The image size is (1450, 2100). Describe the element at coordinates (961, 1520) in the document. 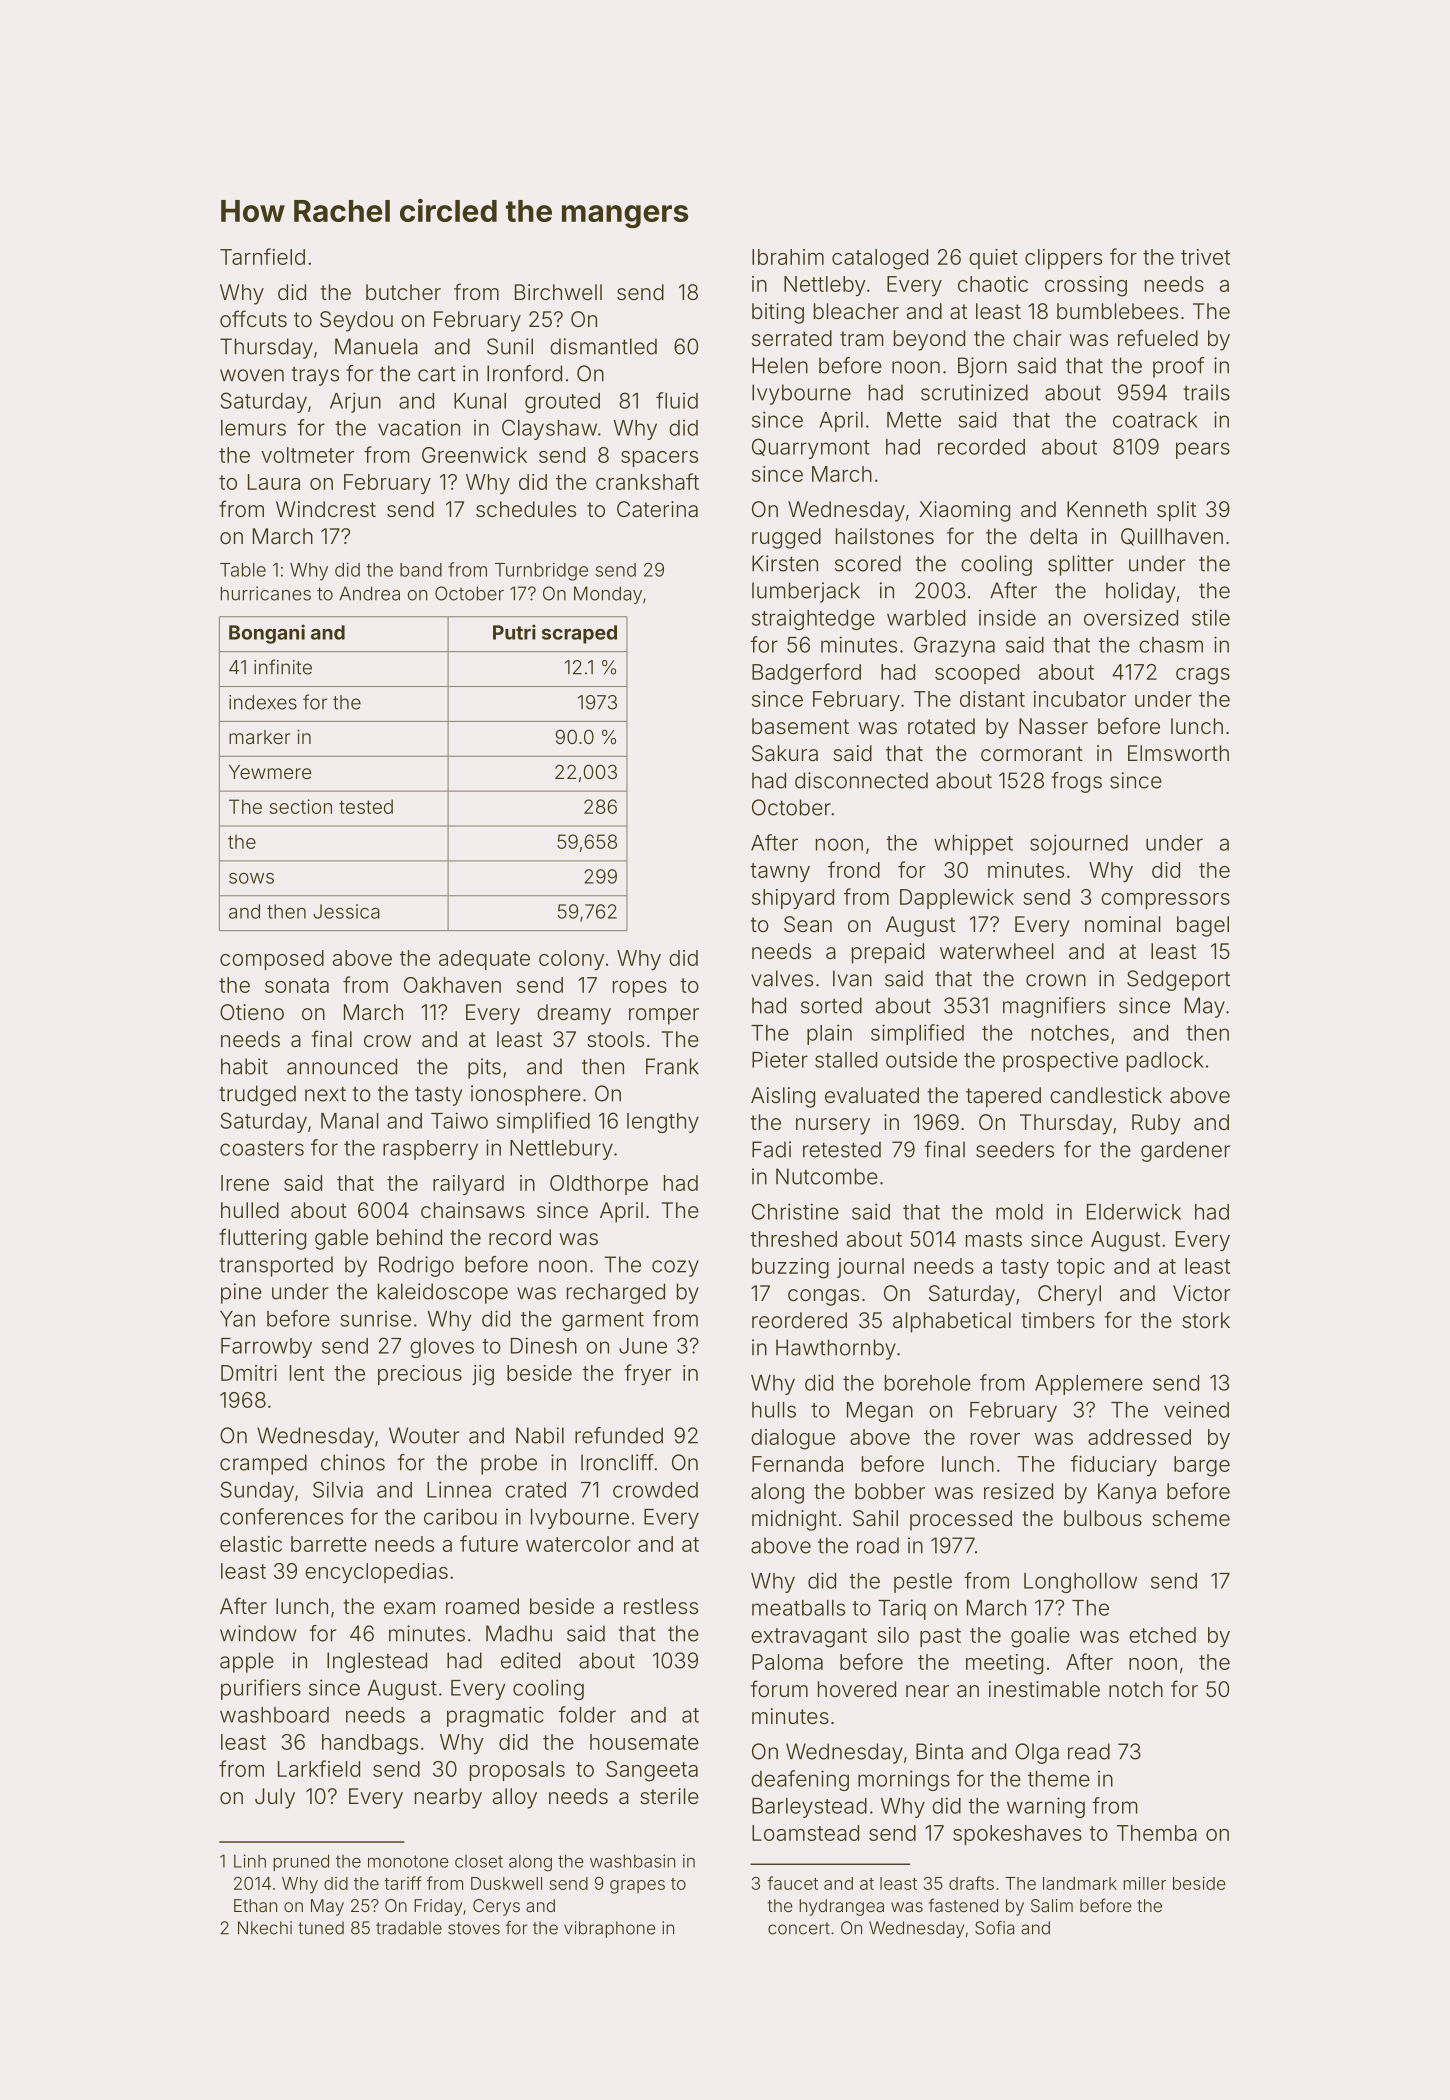

I see `processed` at that location.
